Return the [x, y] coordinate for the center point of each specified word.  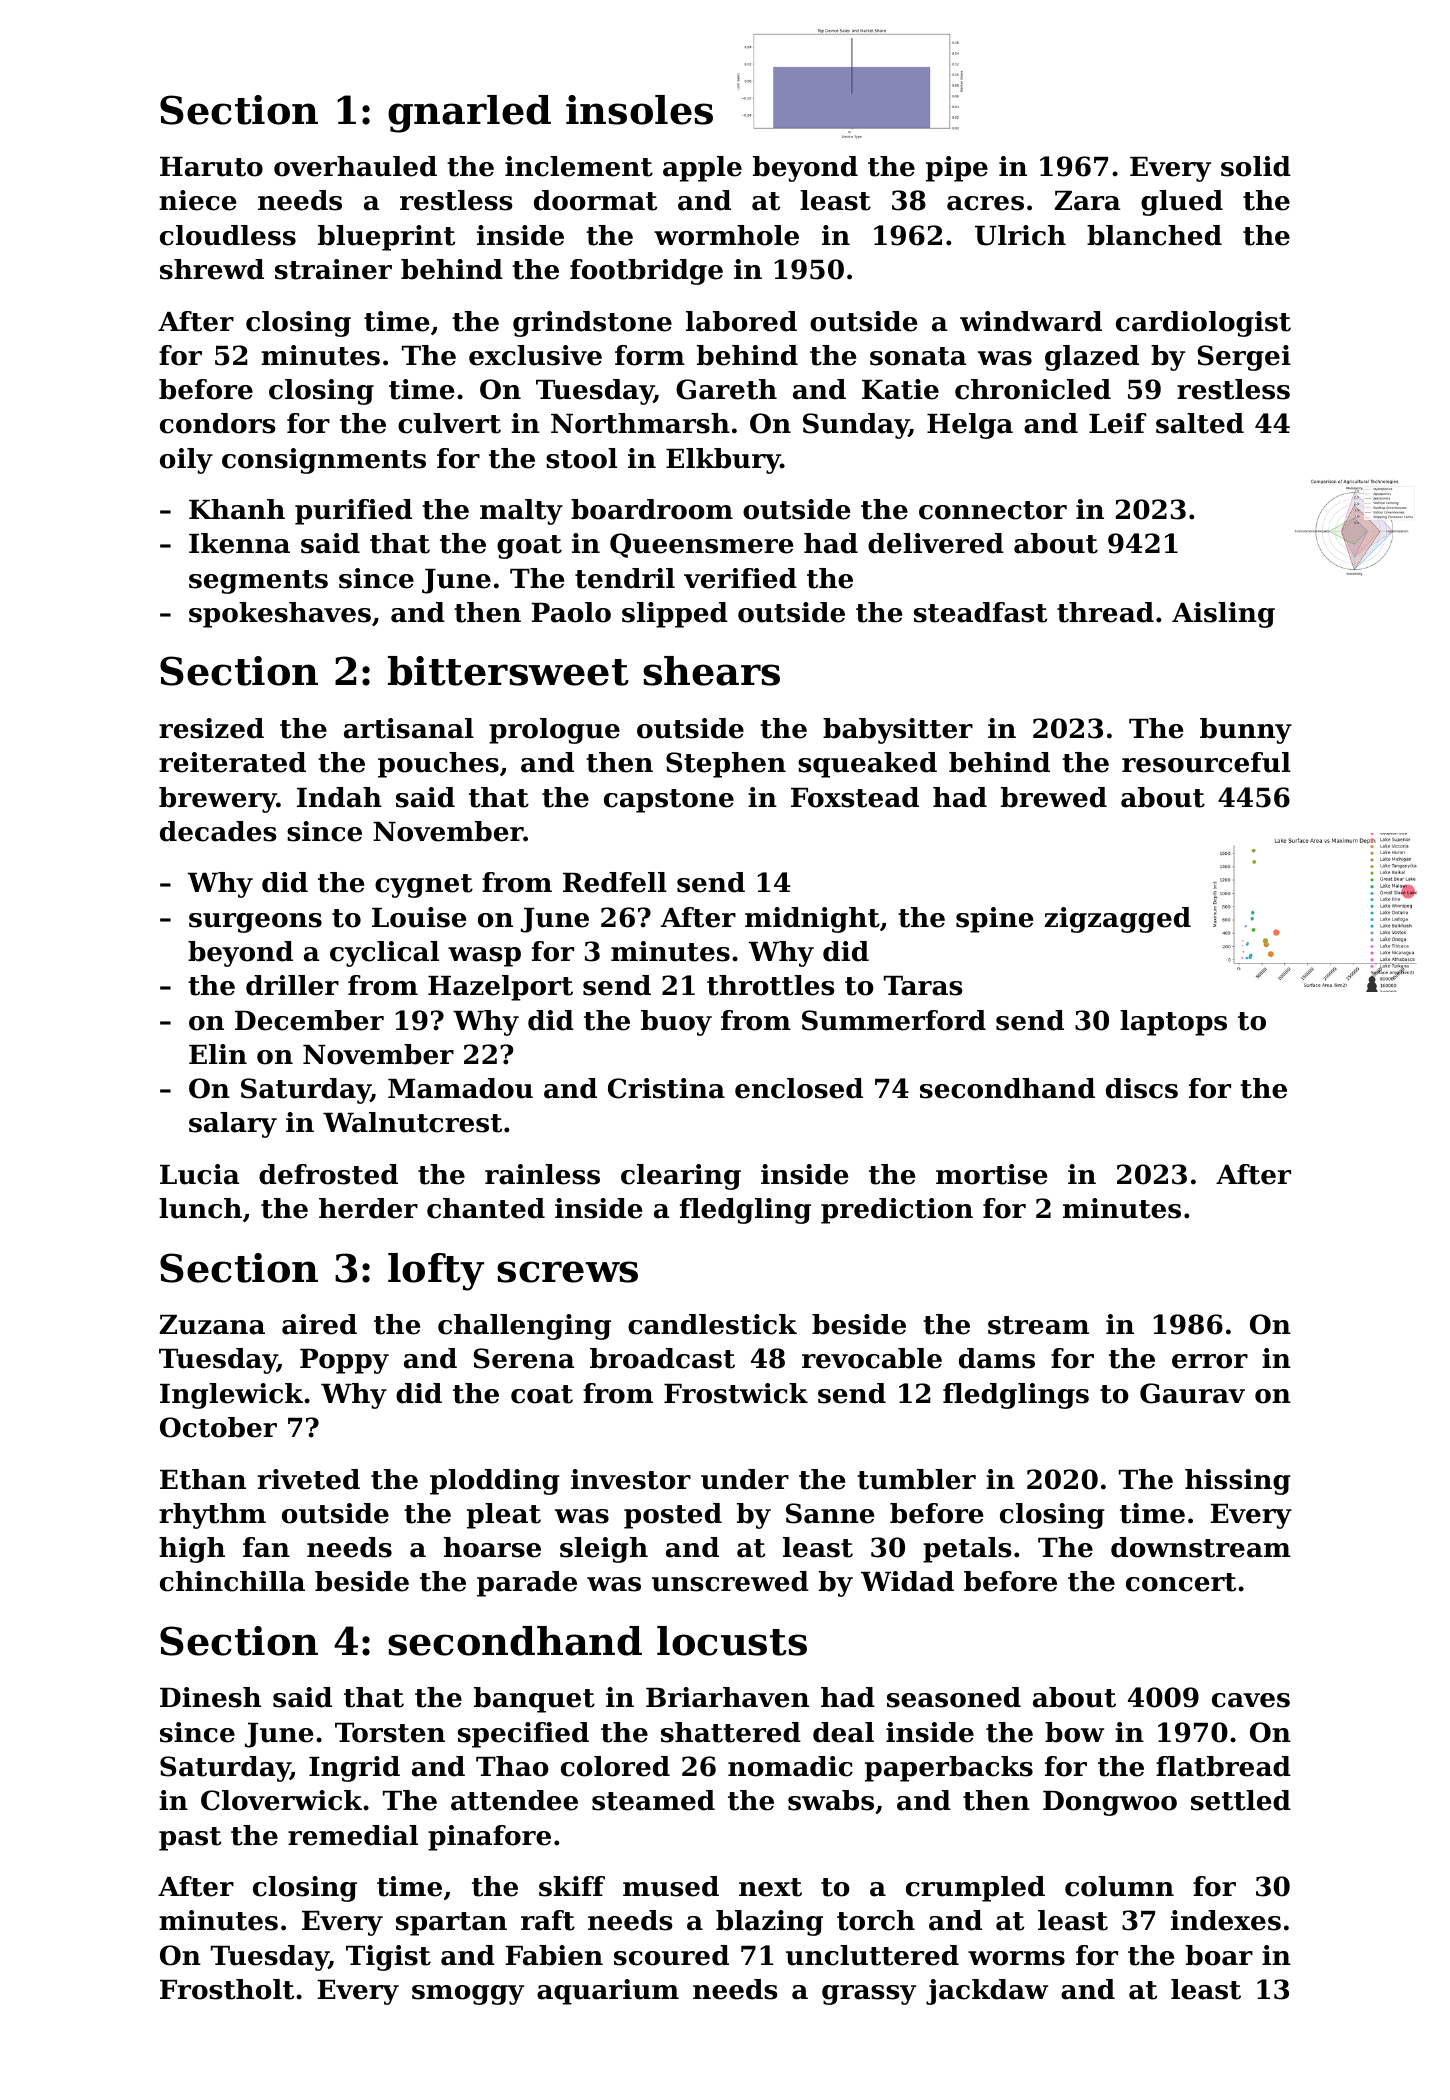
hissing [1238, 1482]
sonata [918, 356]
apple [702, 169]
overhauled [355, 166]
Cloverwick [281, 1800]
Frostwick [736, 1393]
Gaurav [1192, 1393]
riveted [309, 1479]
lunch [200, 1208]
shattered [731, 1732]
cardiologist [1203, 324]
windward [1031, 321]
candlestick [712, 1324]
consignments [324, 461]
